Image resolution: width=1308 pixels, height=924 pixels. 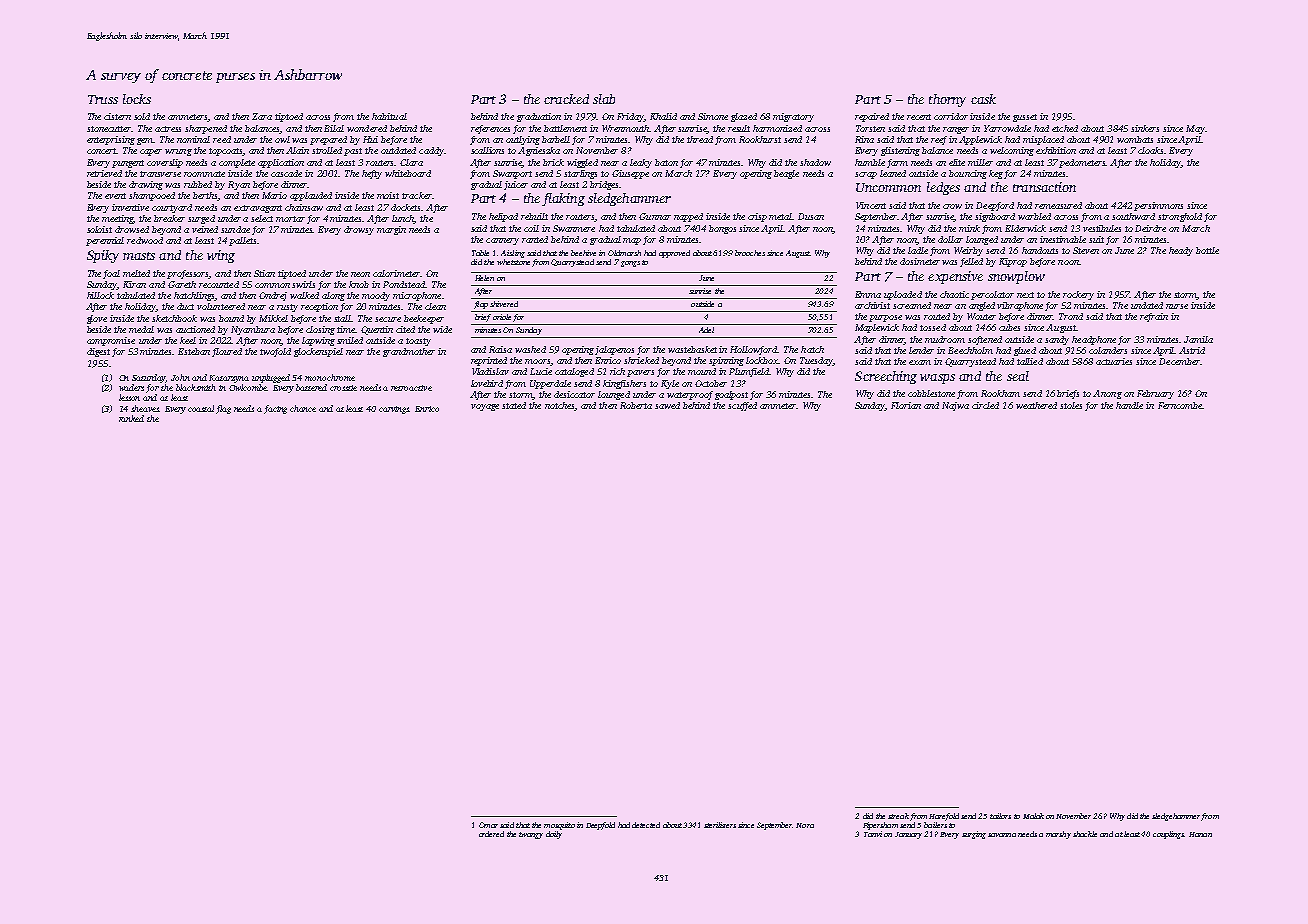 What do you see at coordinates (303, 284) in the document?
I see `swirls` at bounding box center [303, 284].
